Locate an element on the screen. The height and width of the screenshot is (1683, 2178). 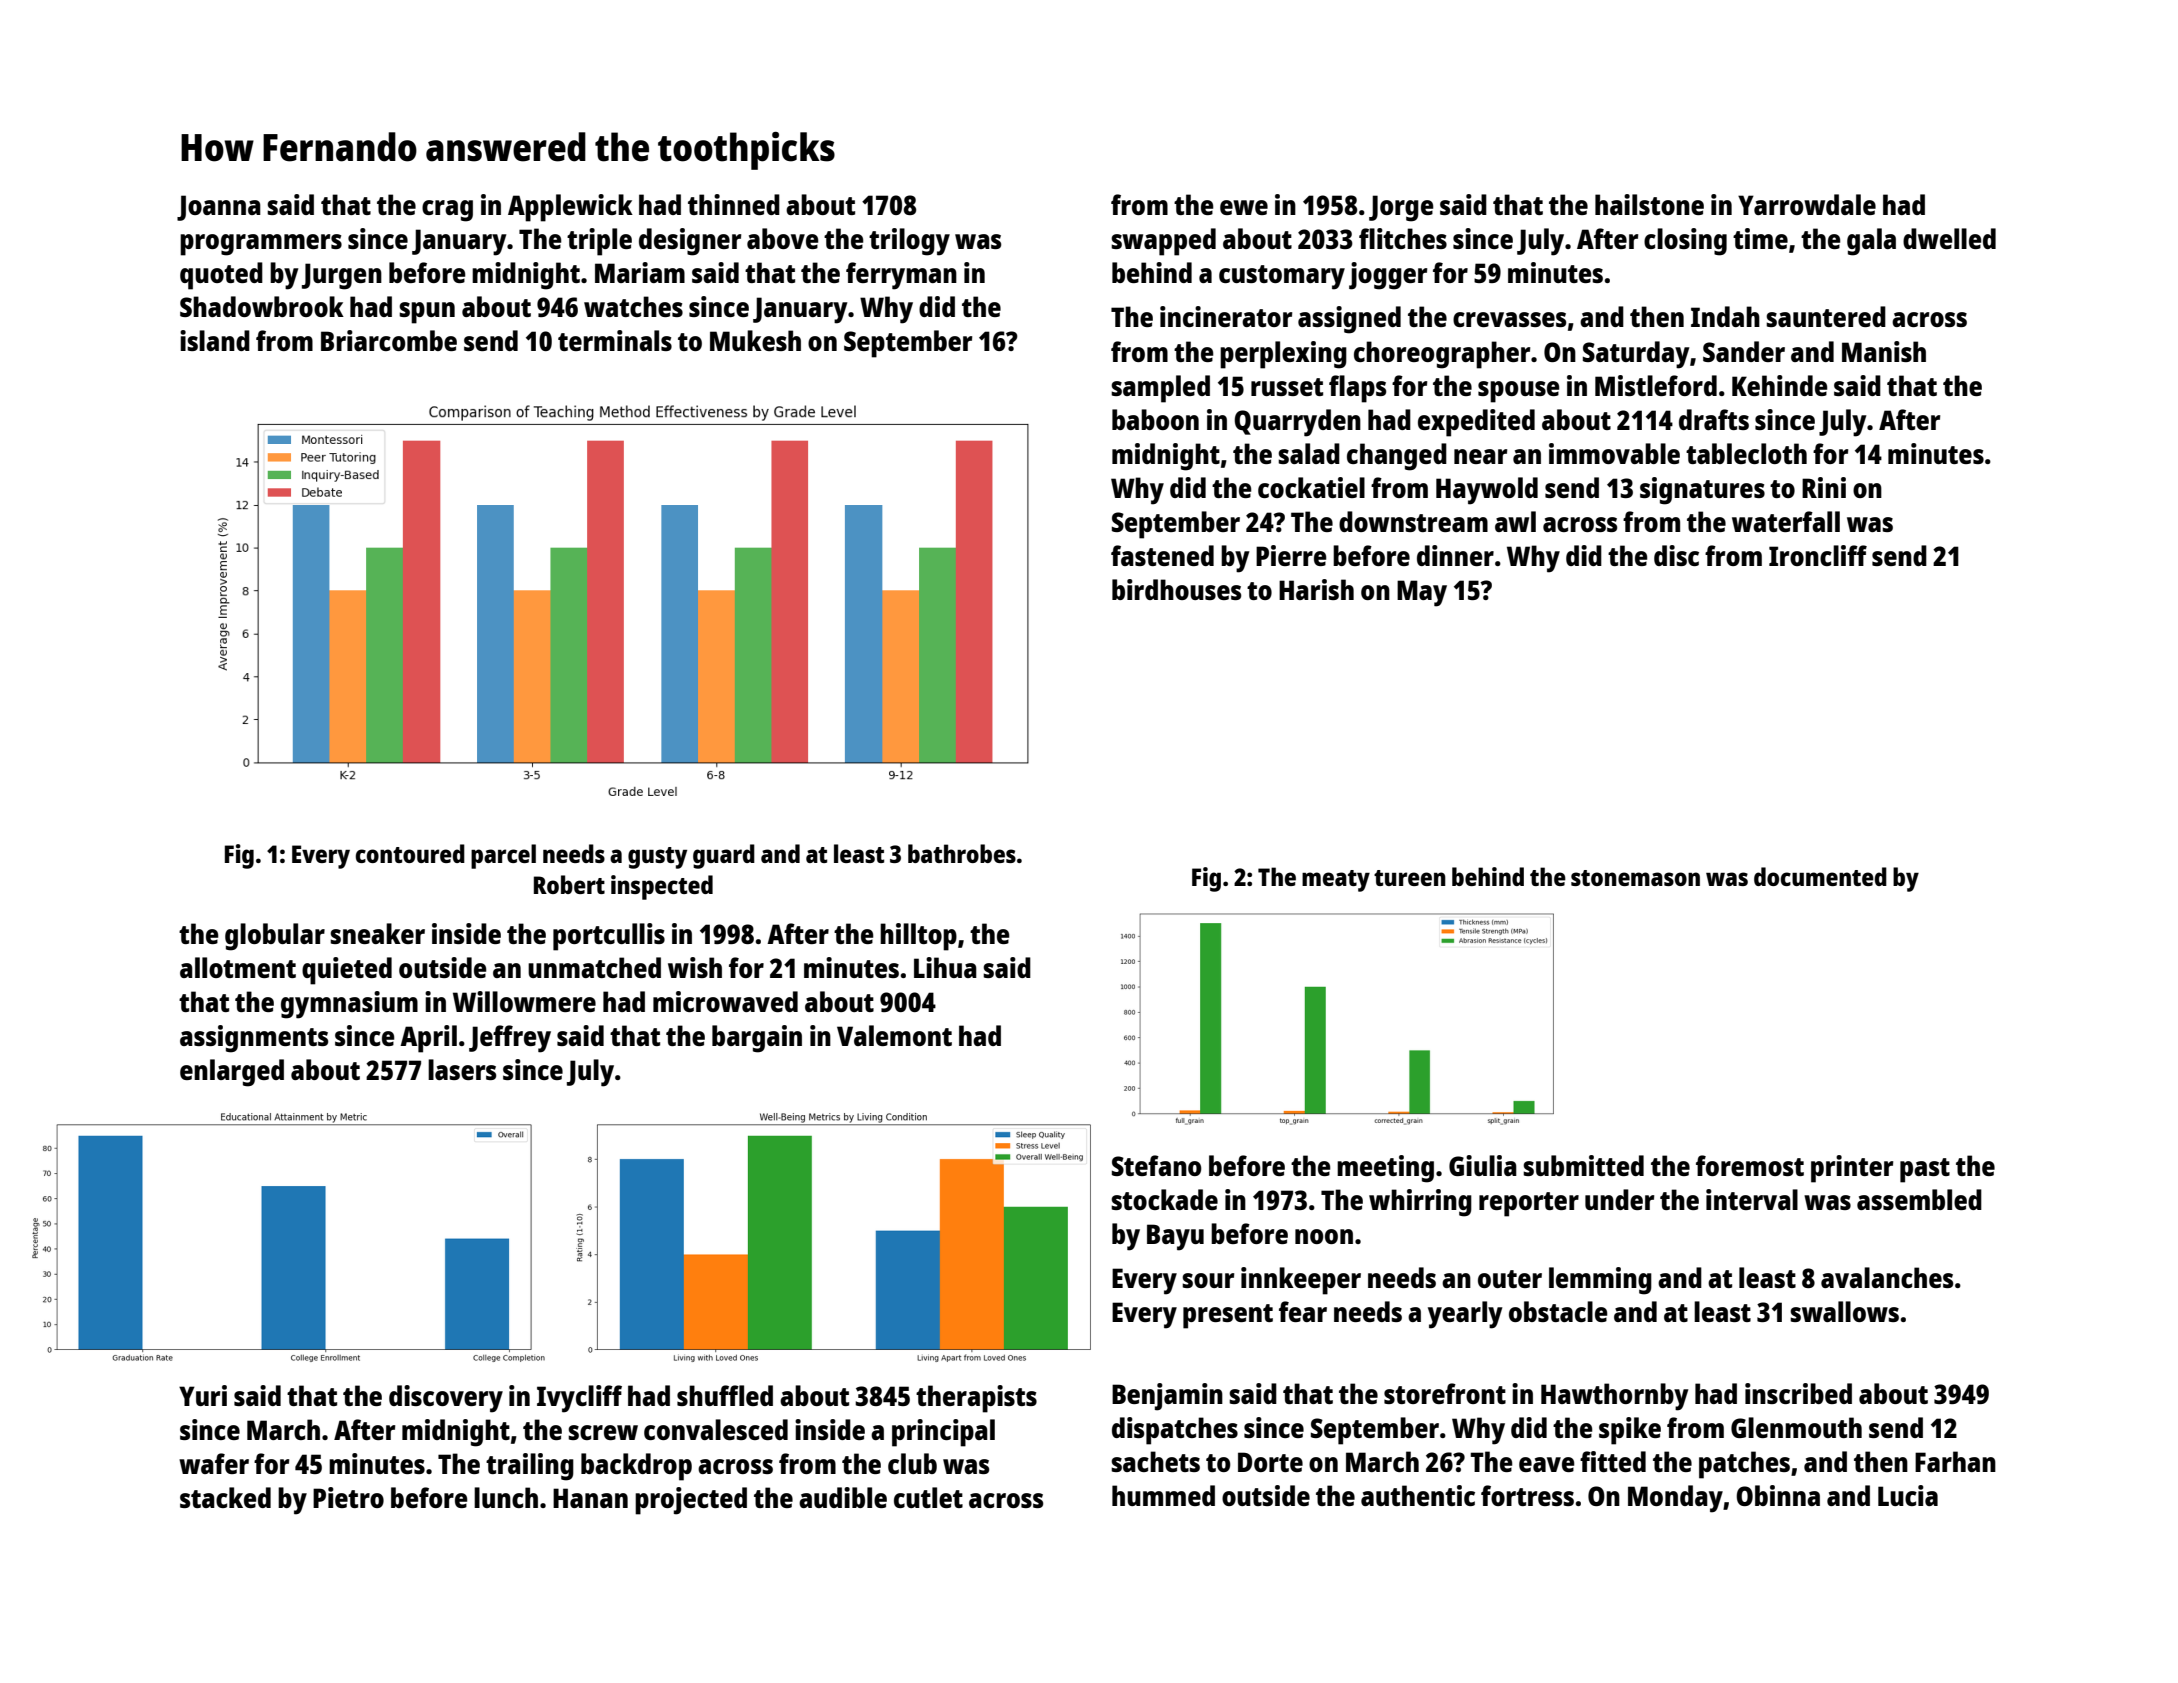
inscribed is located at coordinates (1798, 1393).
